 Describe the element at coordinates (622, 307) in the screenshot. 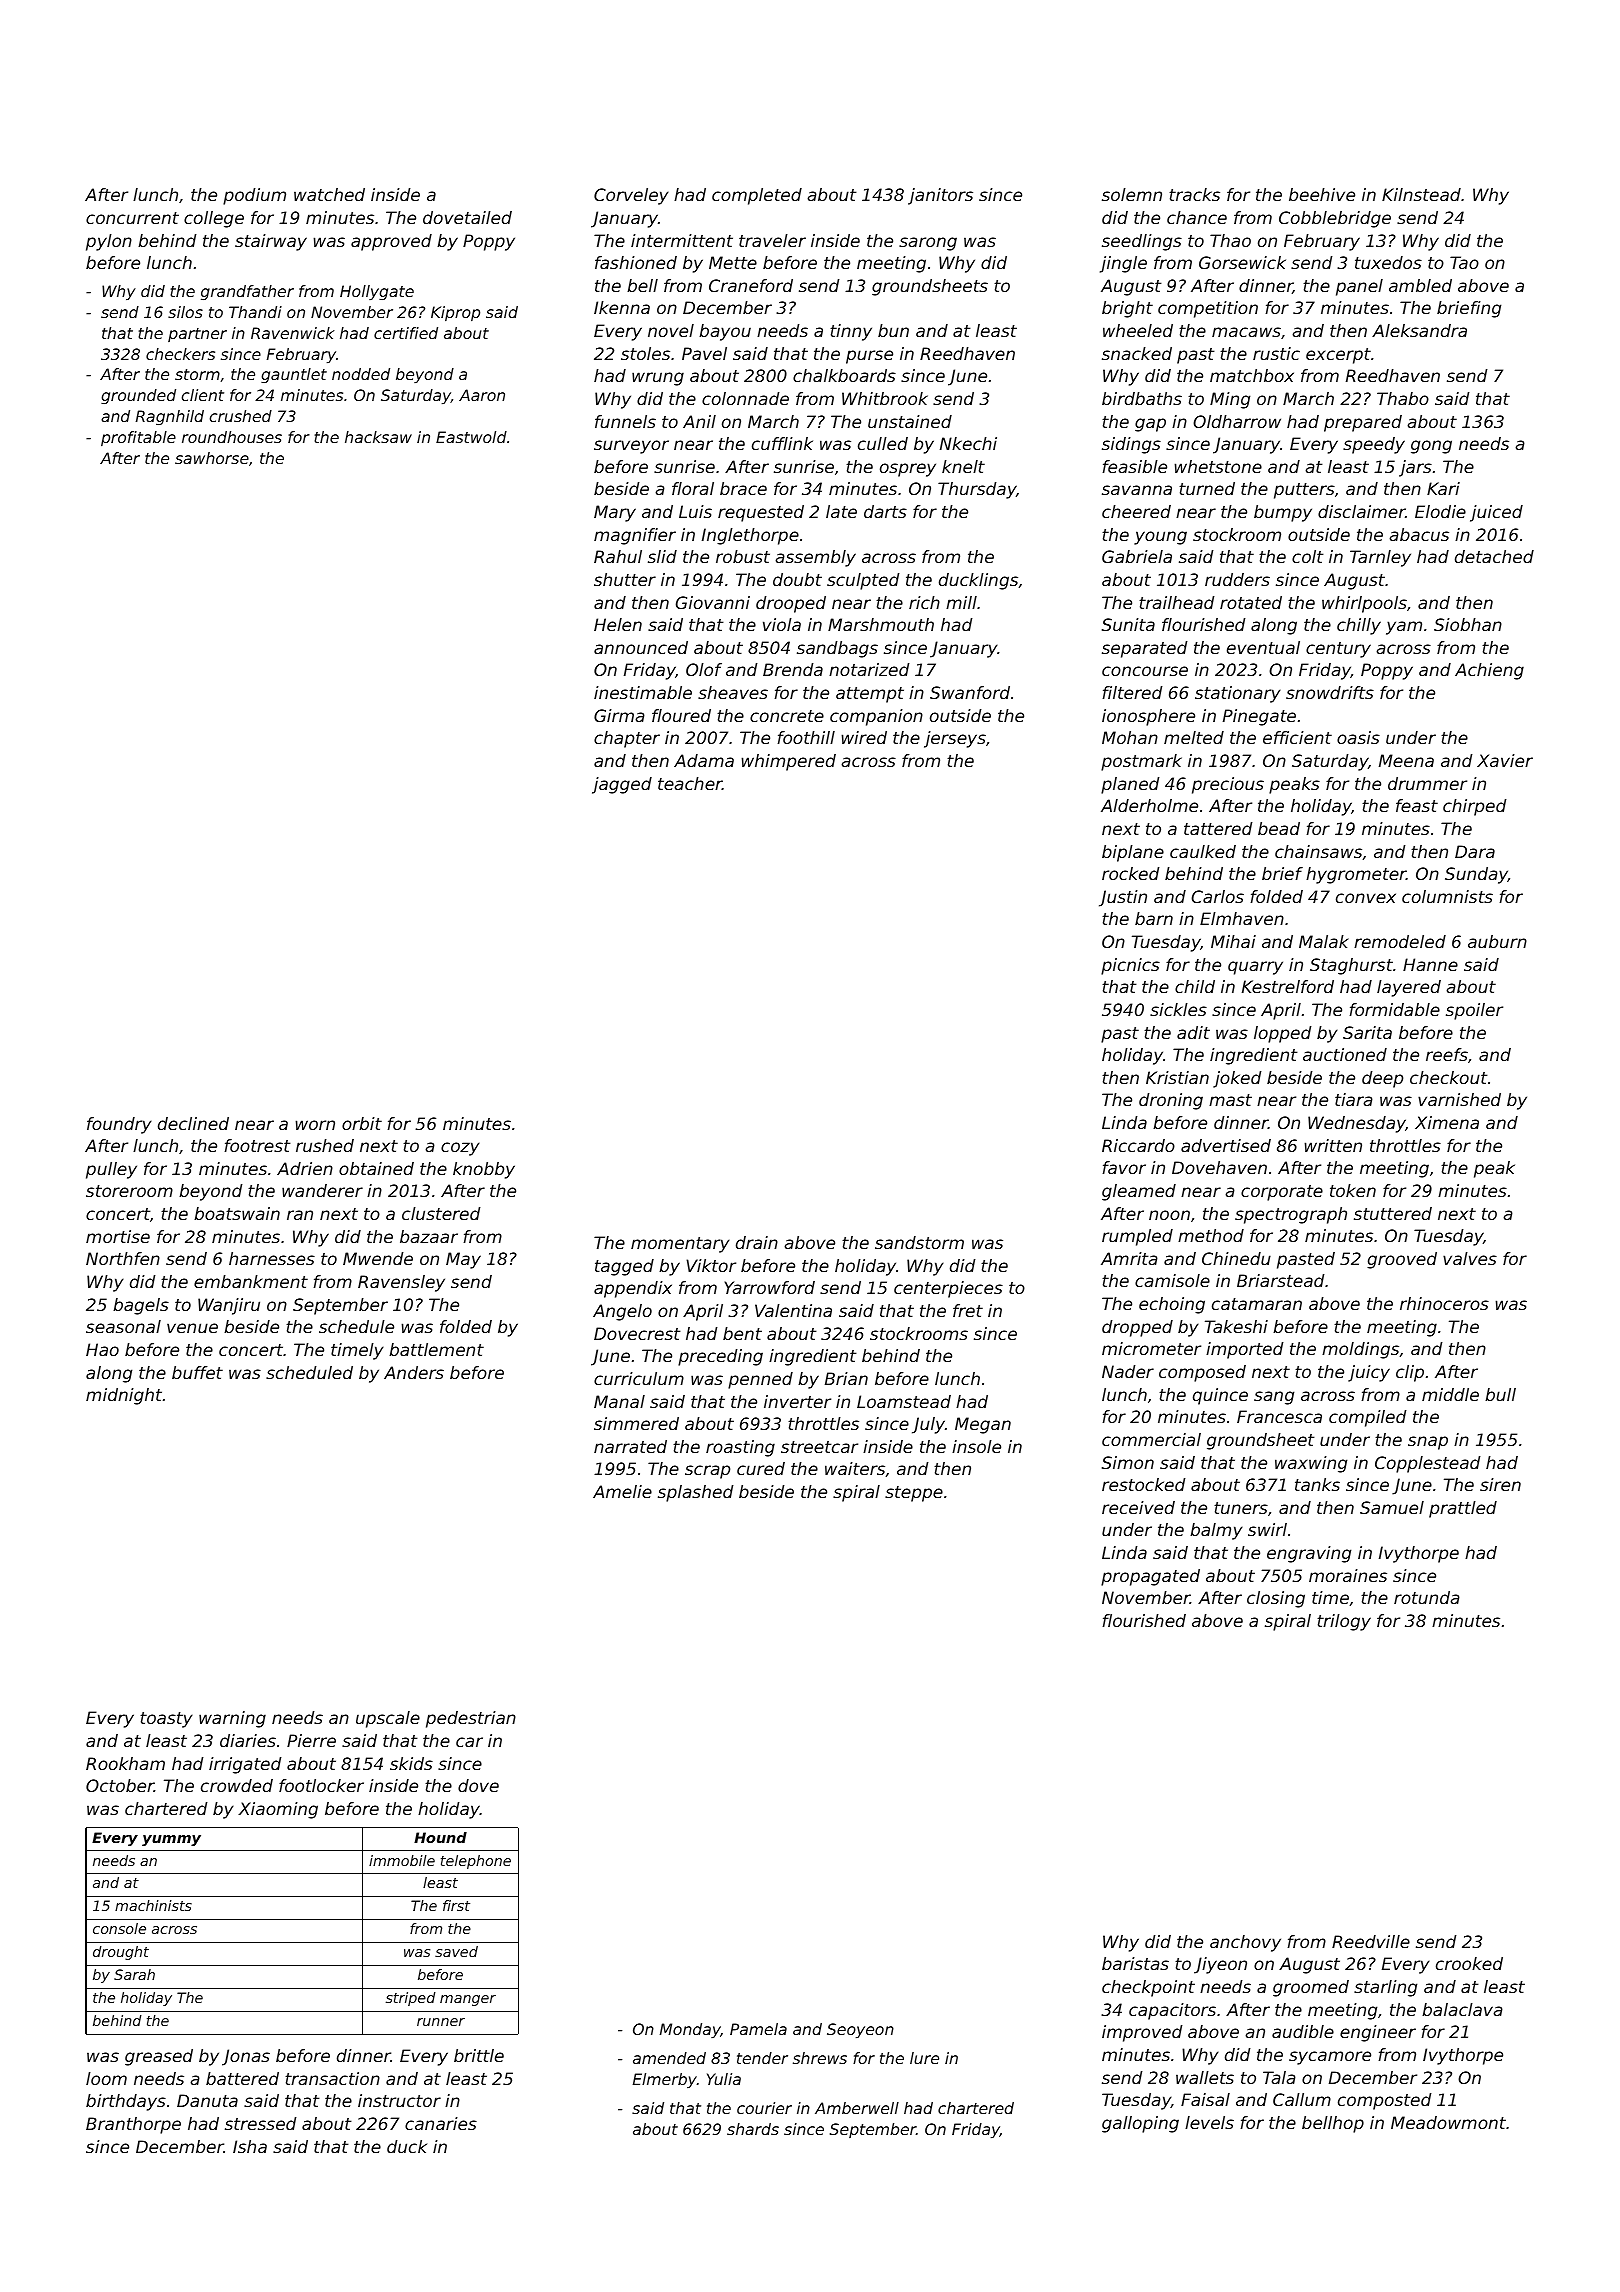

I see `Ikenna` at that location.
